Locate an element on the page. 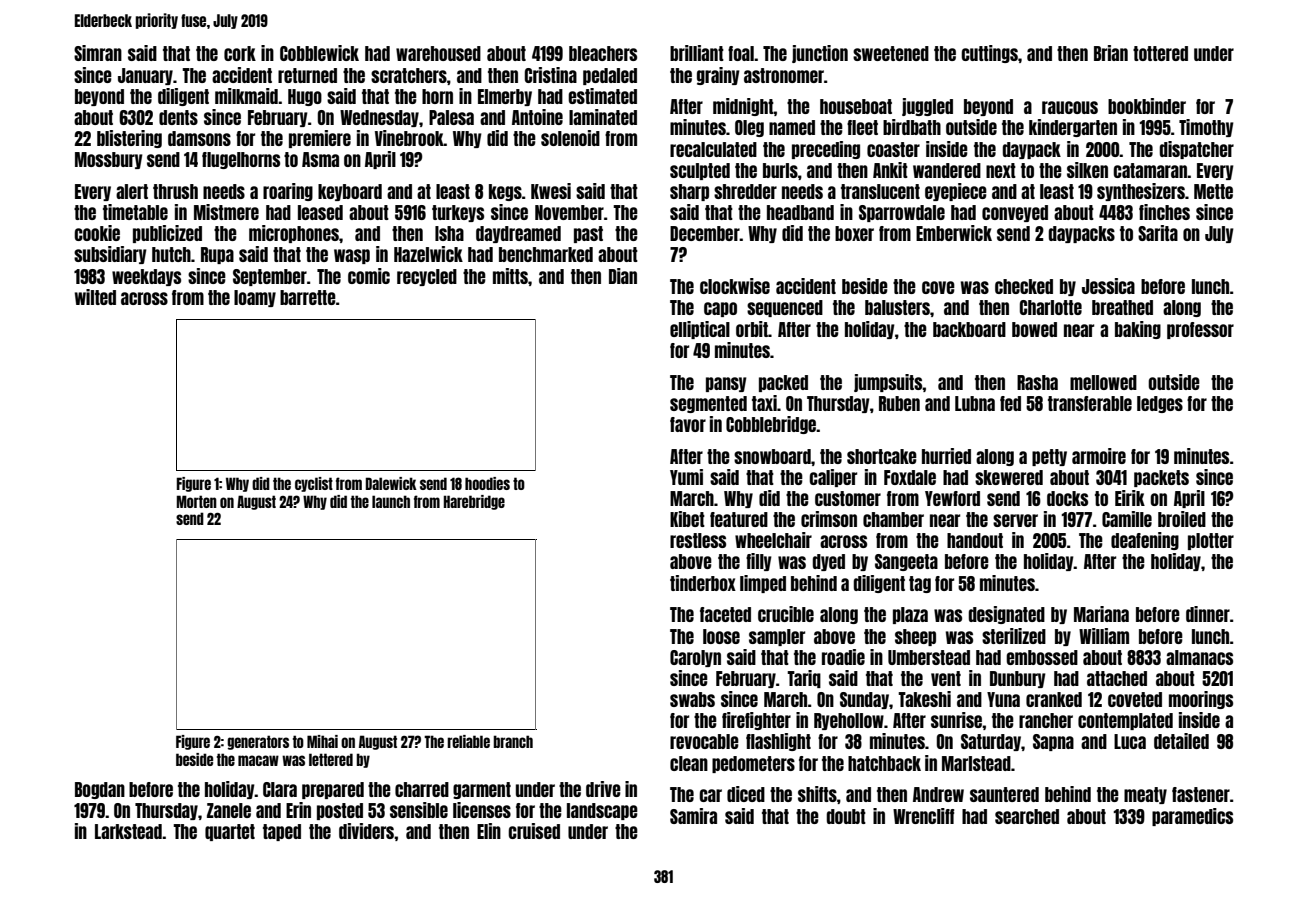 The height and width of the image is (924, 1308). Morten is located at coordinates (197, 501).
